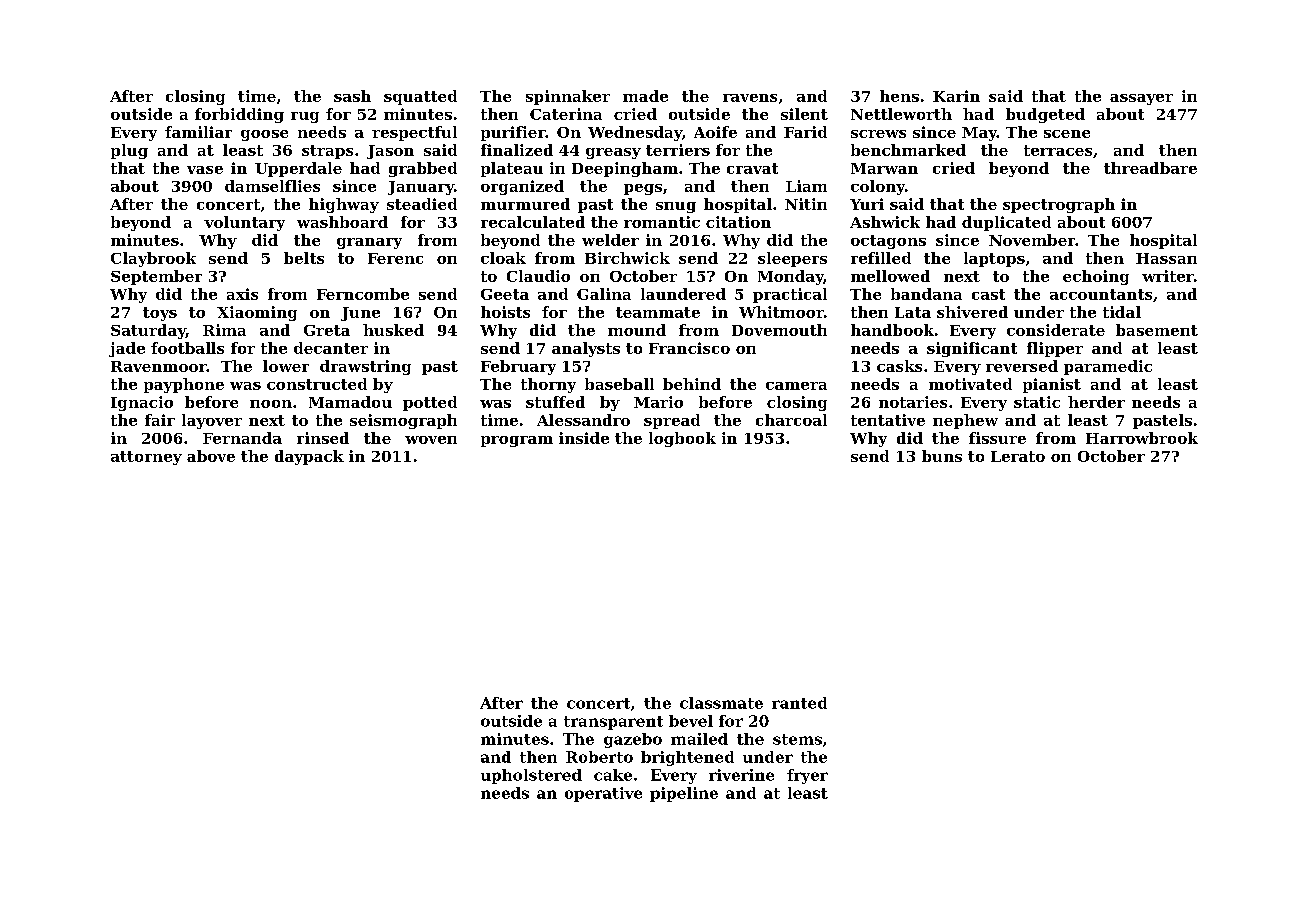  What do you see at coordinates (888, 242) in the screenshot?
I see `octagons` at bounding box center [888, 242].
